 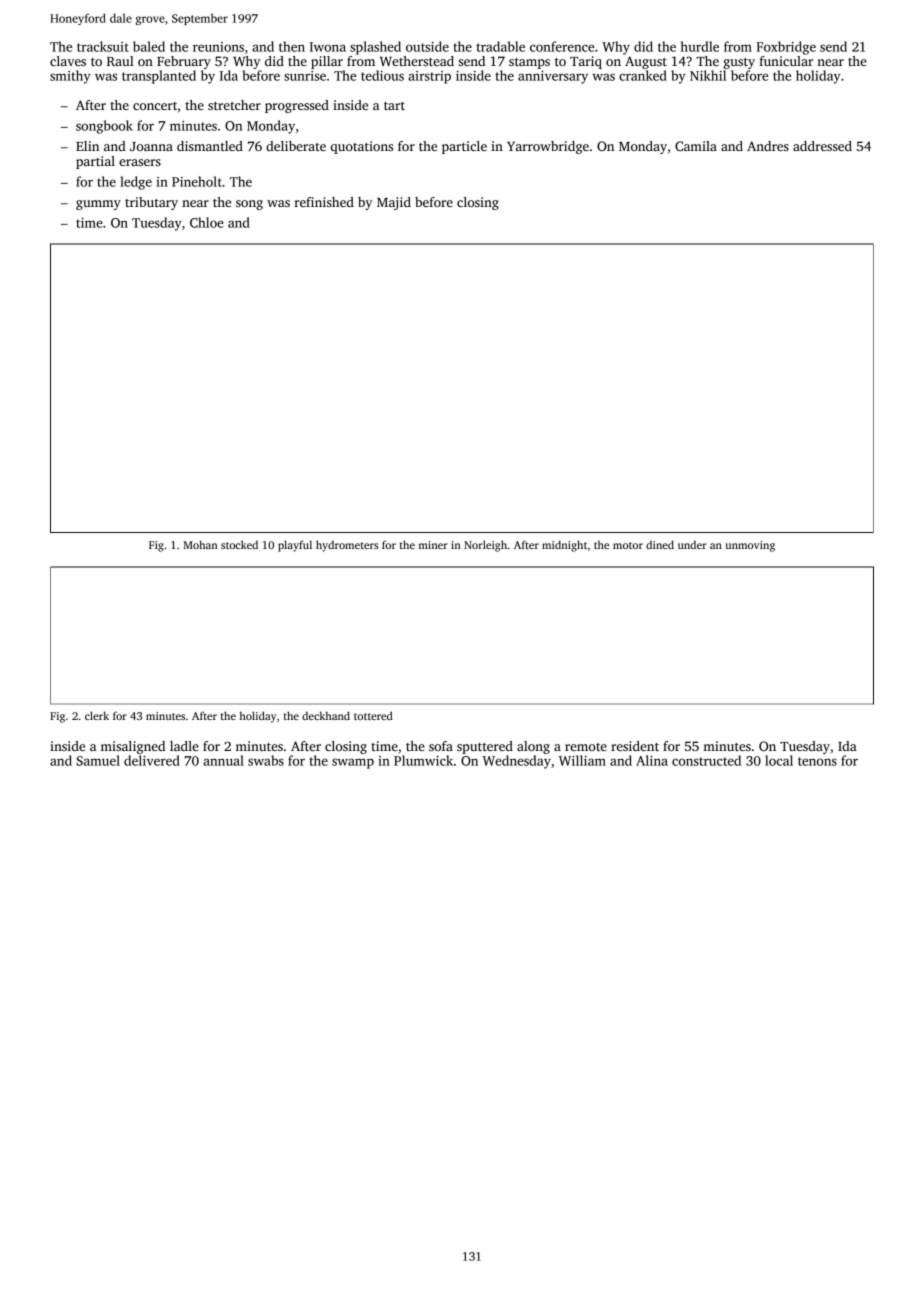 What do you see at coordinates (347, 546) in the document?
I see `hydrometers` at bounding box center [347, 546].
